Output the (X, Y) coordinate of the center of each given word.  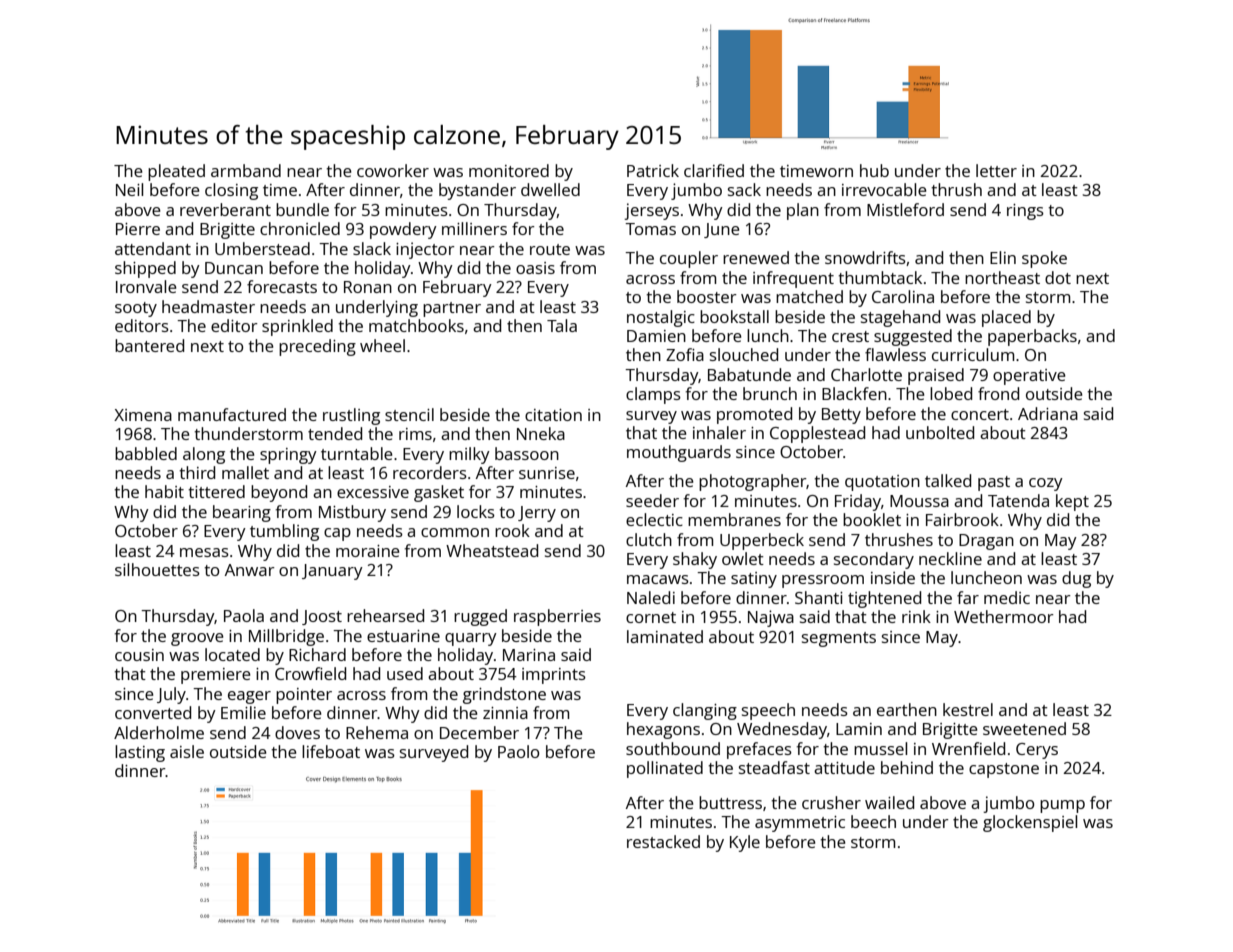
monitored (509, 170)
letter (996, 170)
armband (246, 170)
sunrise (547, 473)
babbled (146, 453)
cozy (1046, 484)
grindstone (504, 695)
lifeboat (331, 751)
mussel (880, 748)
